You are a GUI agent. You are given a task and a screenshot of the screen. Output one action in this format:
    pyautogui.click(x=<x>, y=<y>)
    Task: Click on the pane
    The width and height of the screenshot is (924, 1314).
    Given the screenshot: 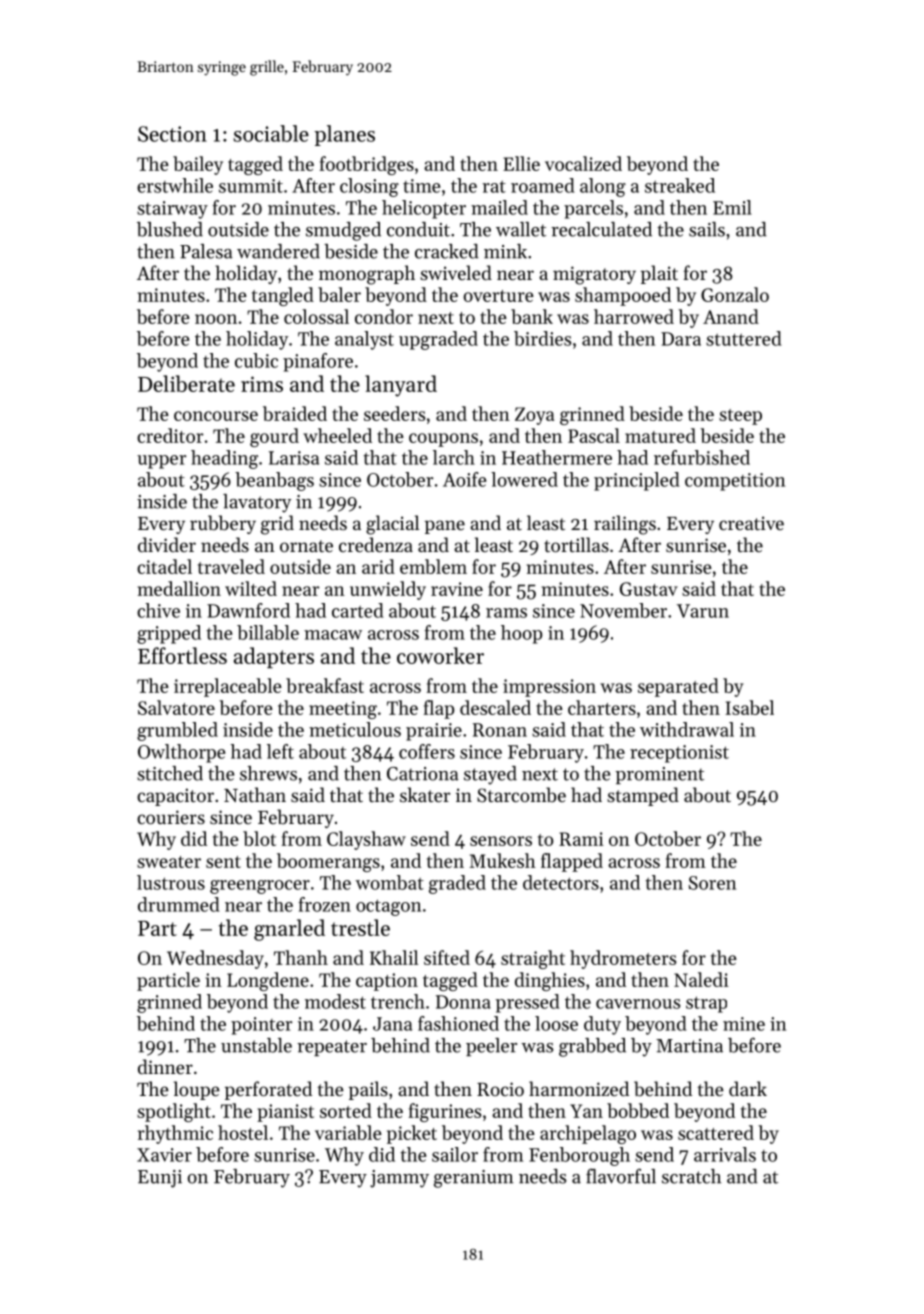 What is the action you would take?
    pyautogui.click(x=445, y=527)
